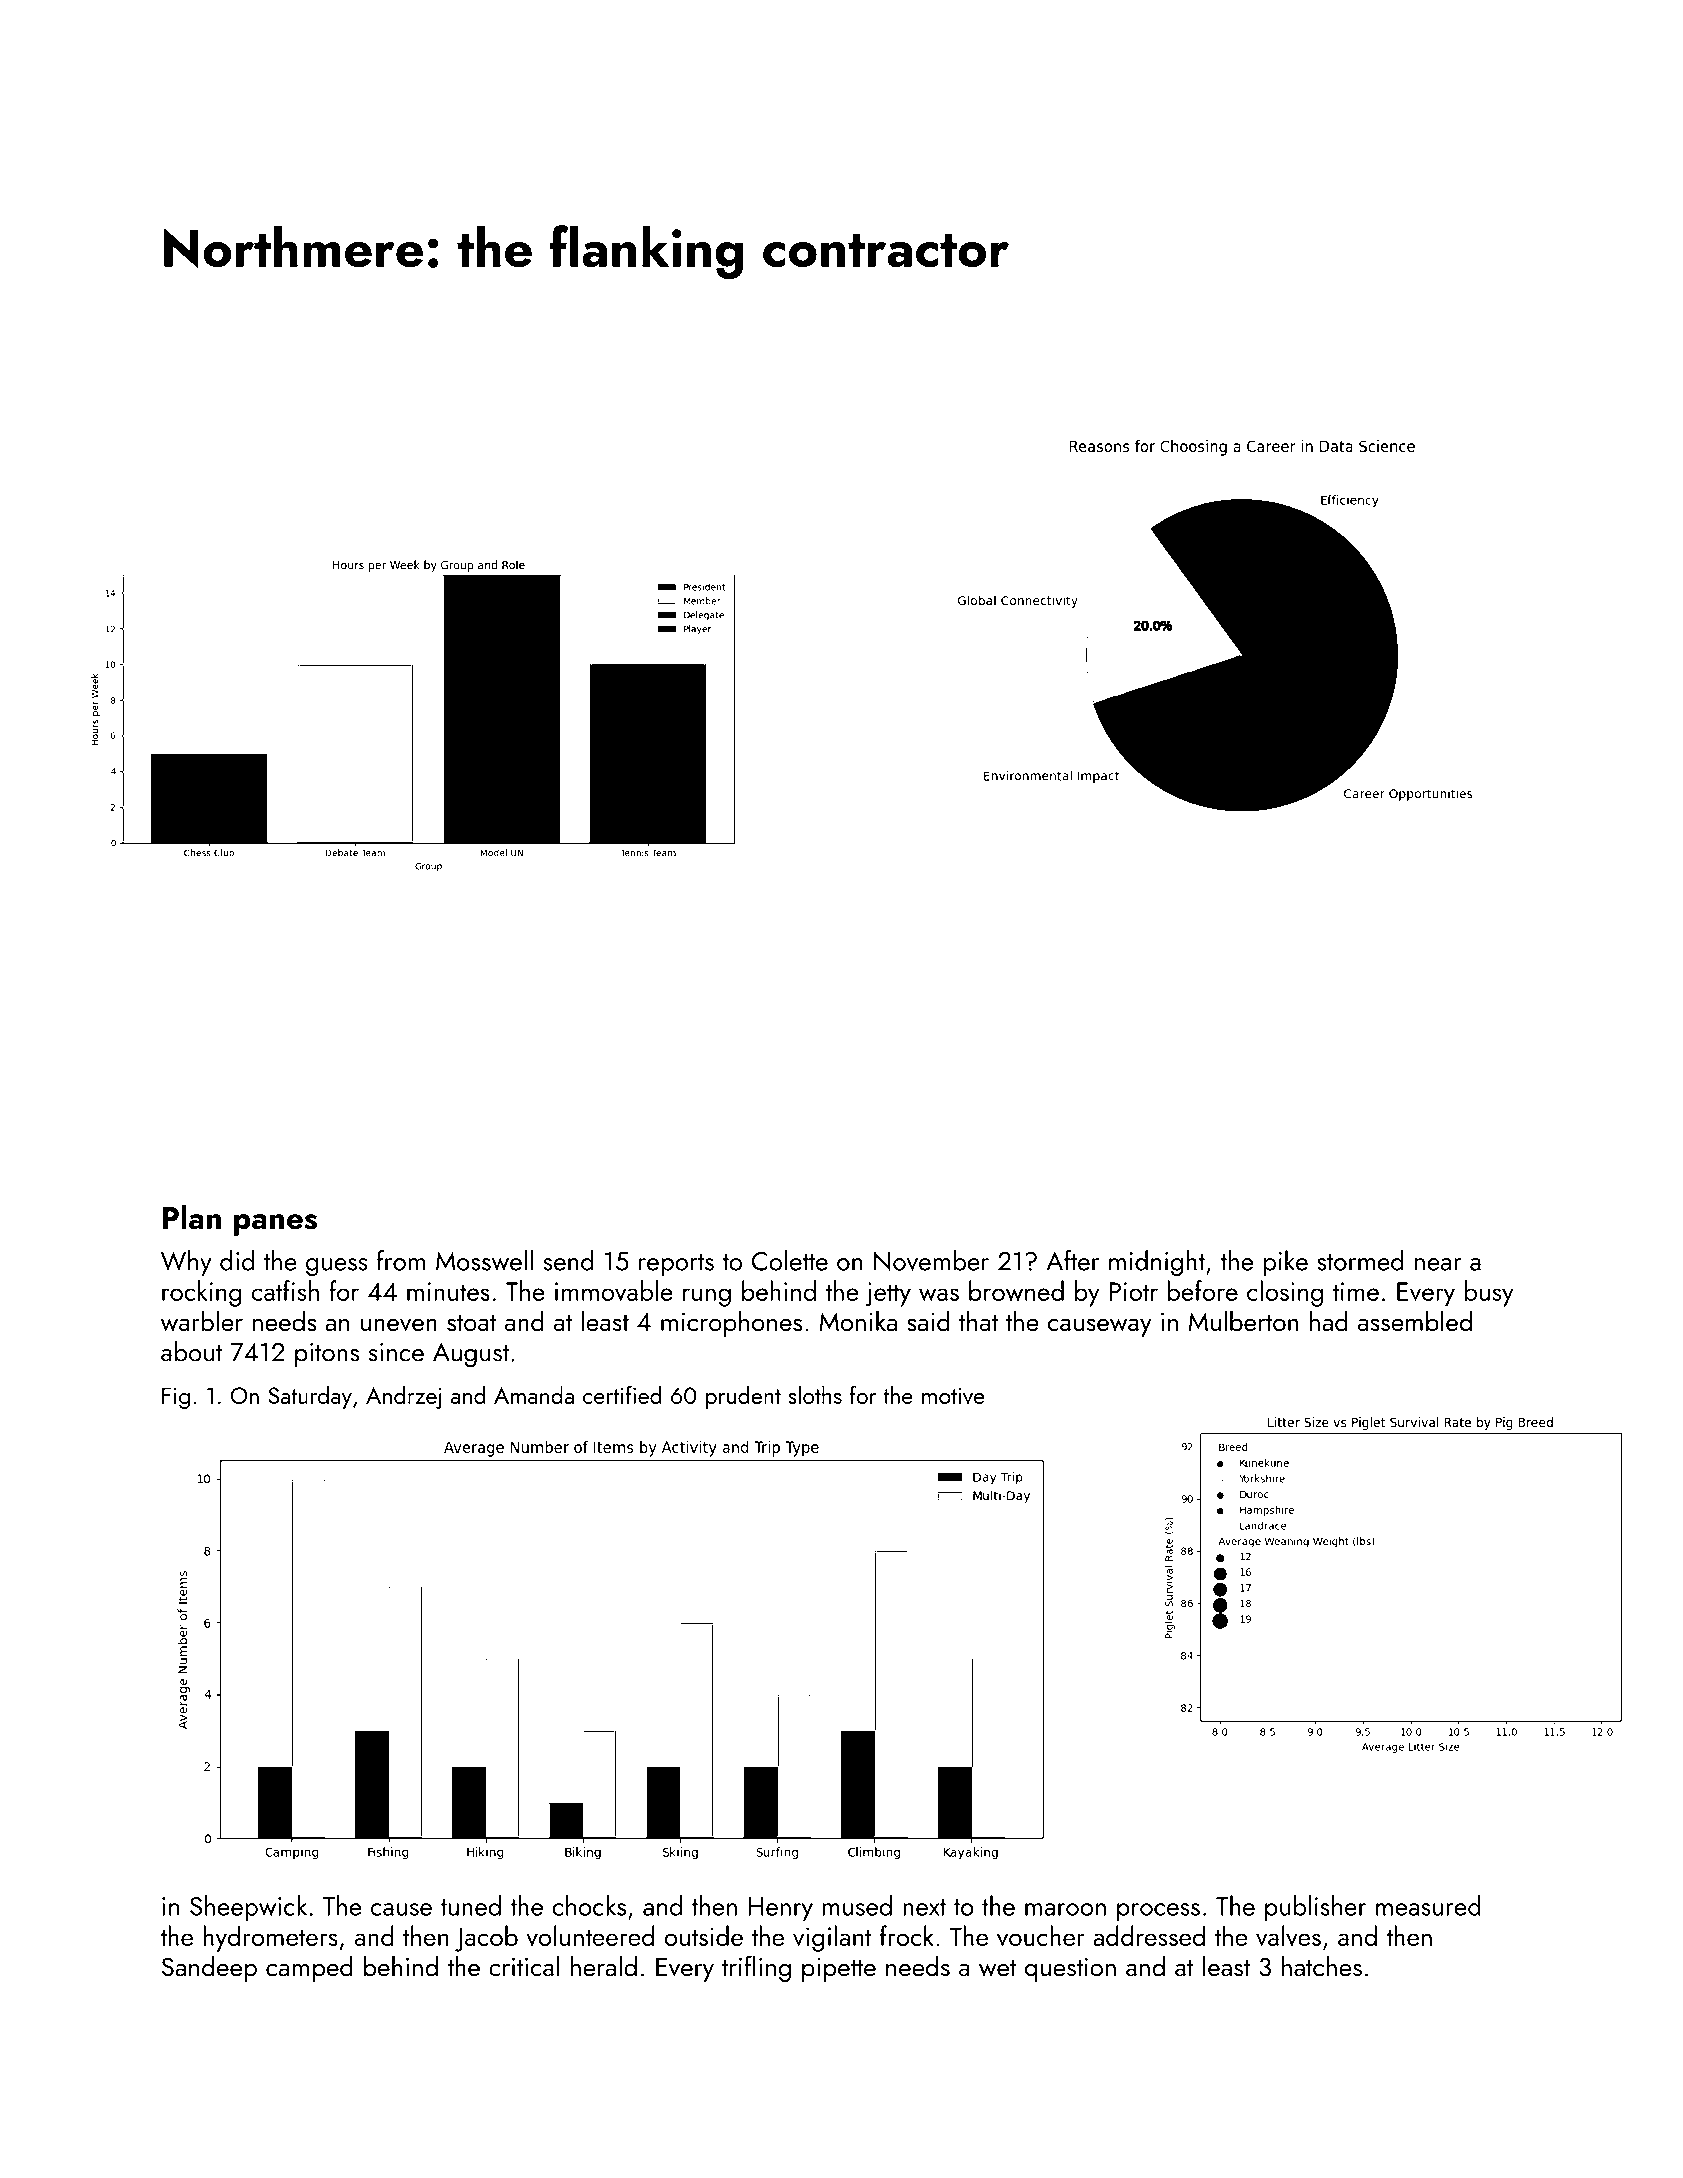  Describe the element at coordinates (470, 1905) in the screenshot. I see `tuned` at that location.
